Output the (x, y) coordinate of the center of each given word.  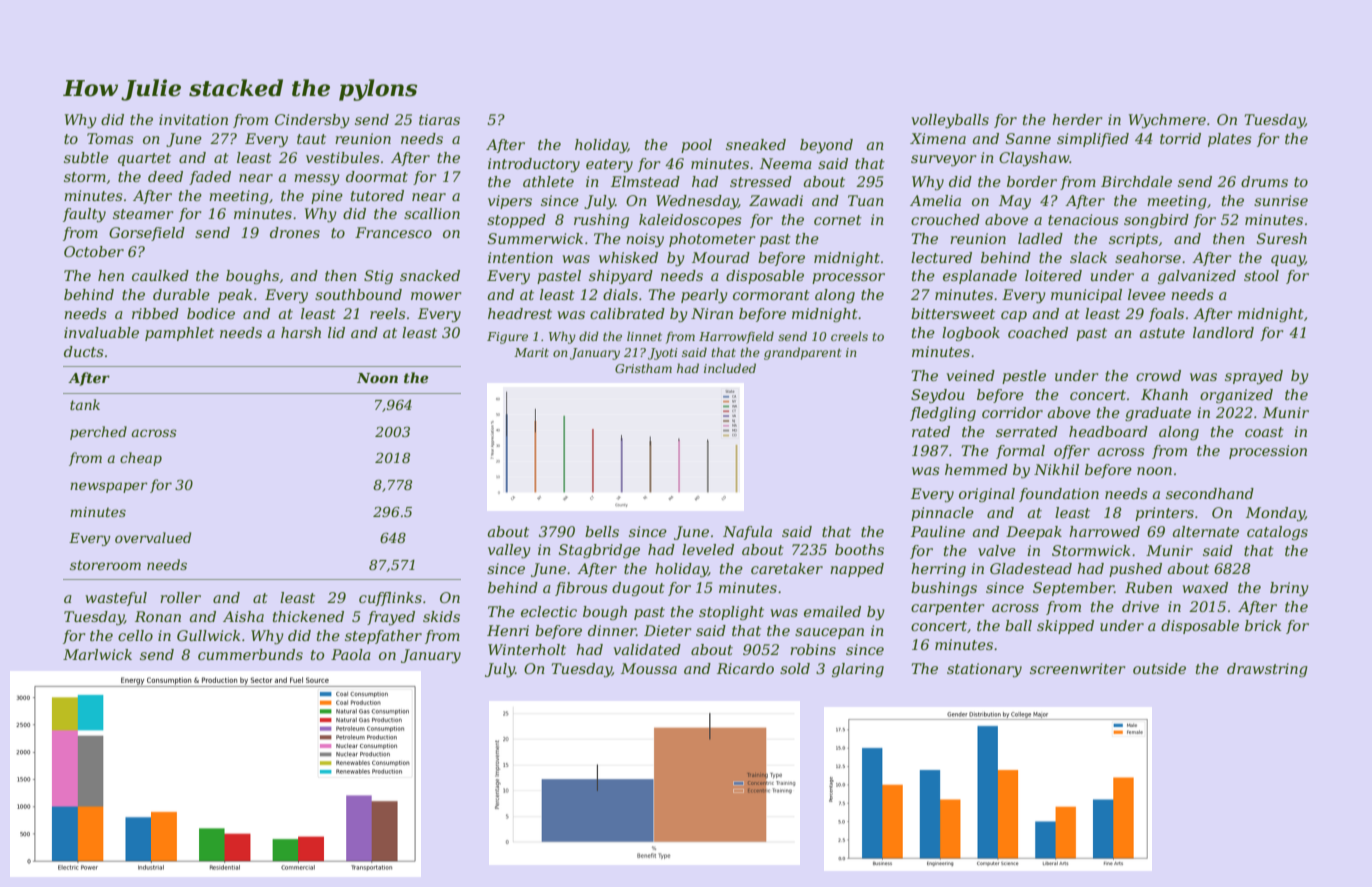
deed (165, 176)
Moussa (649, 668)
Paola (351, 654)
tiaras (439, 119)
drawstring (1267, 670)
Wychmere (1167, 121)
